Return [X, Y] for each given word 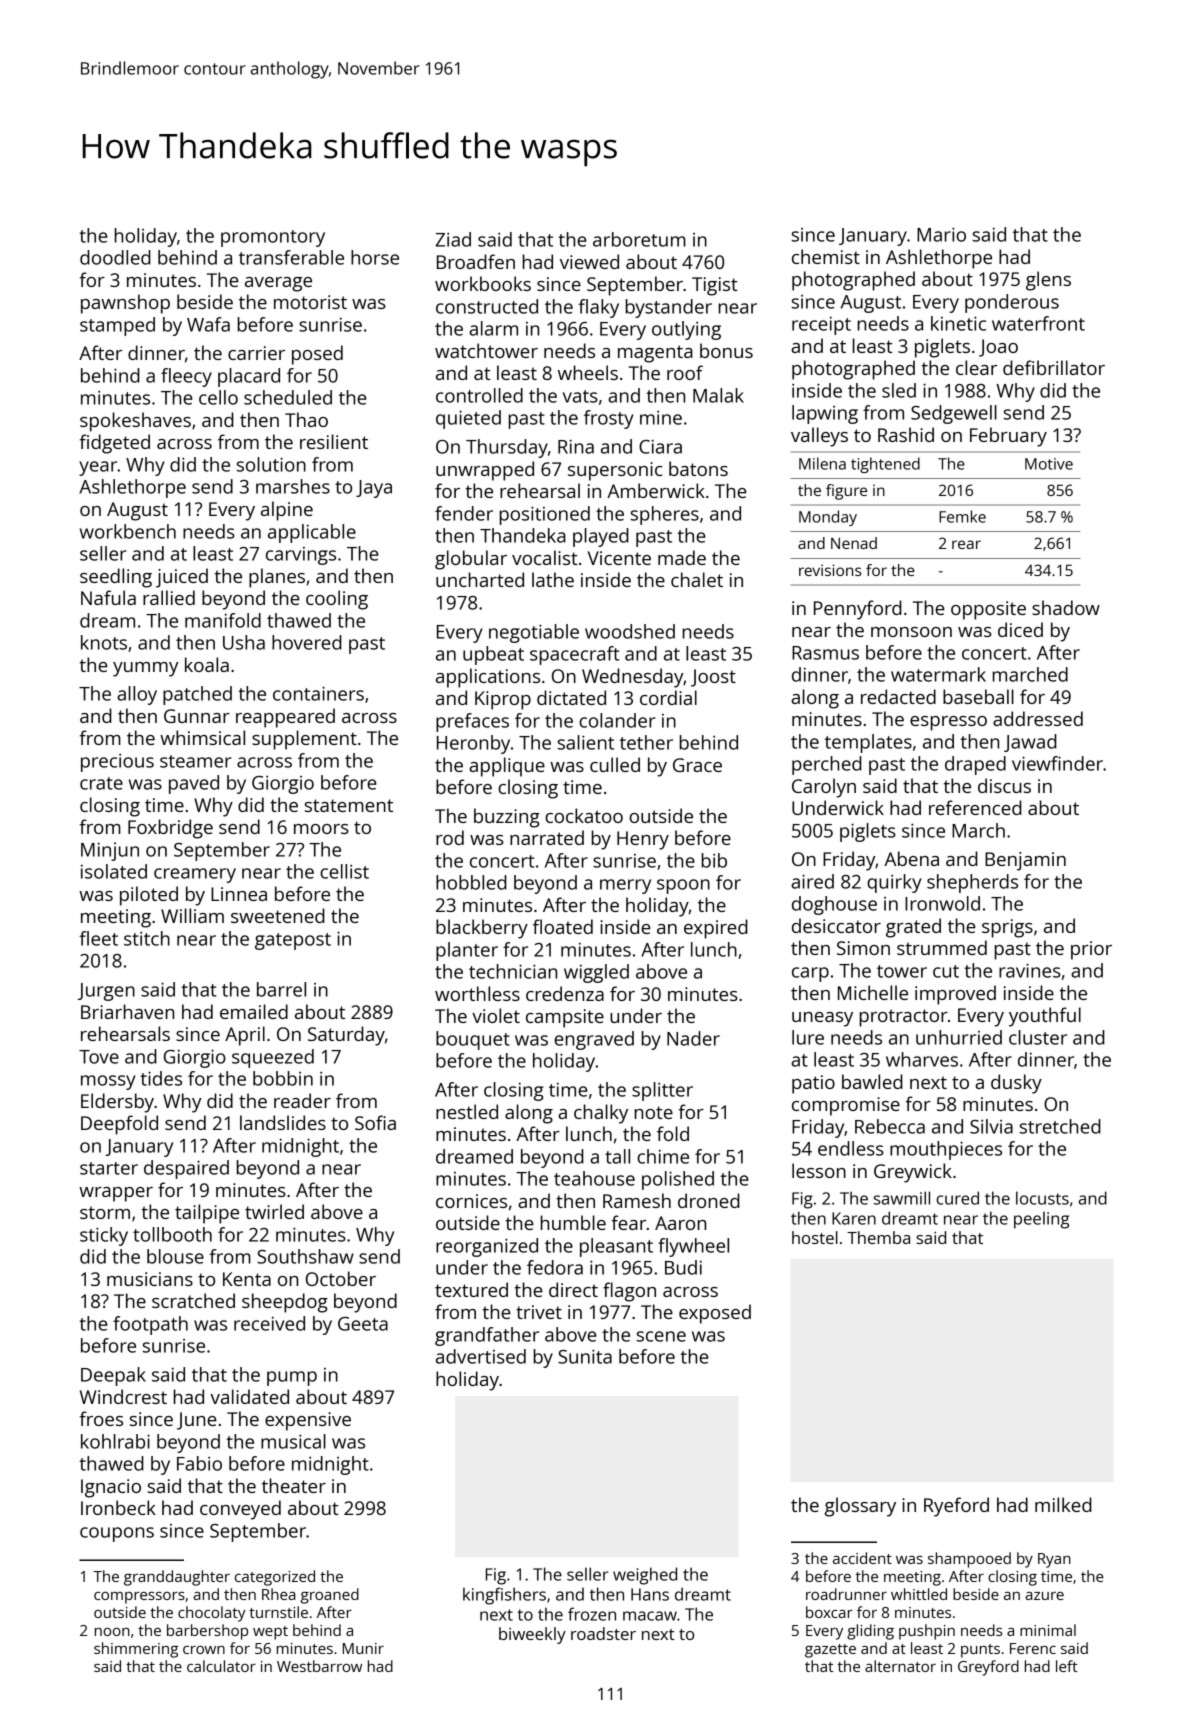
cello [218, 397]
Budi [683, 1267]
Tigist [715, 286]
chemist [826, 256]
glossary [860, 1507]
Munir [363, 1648]
